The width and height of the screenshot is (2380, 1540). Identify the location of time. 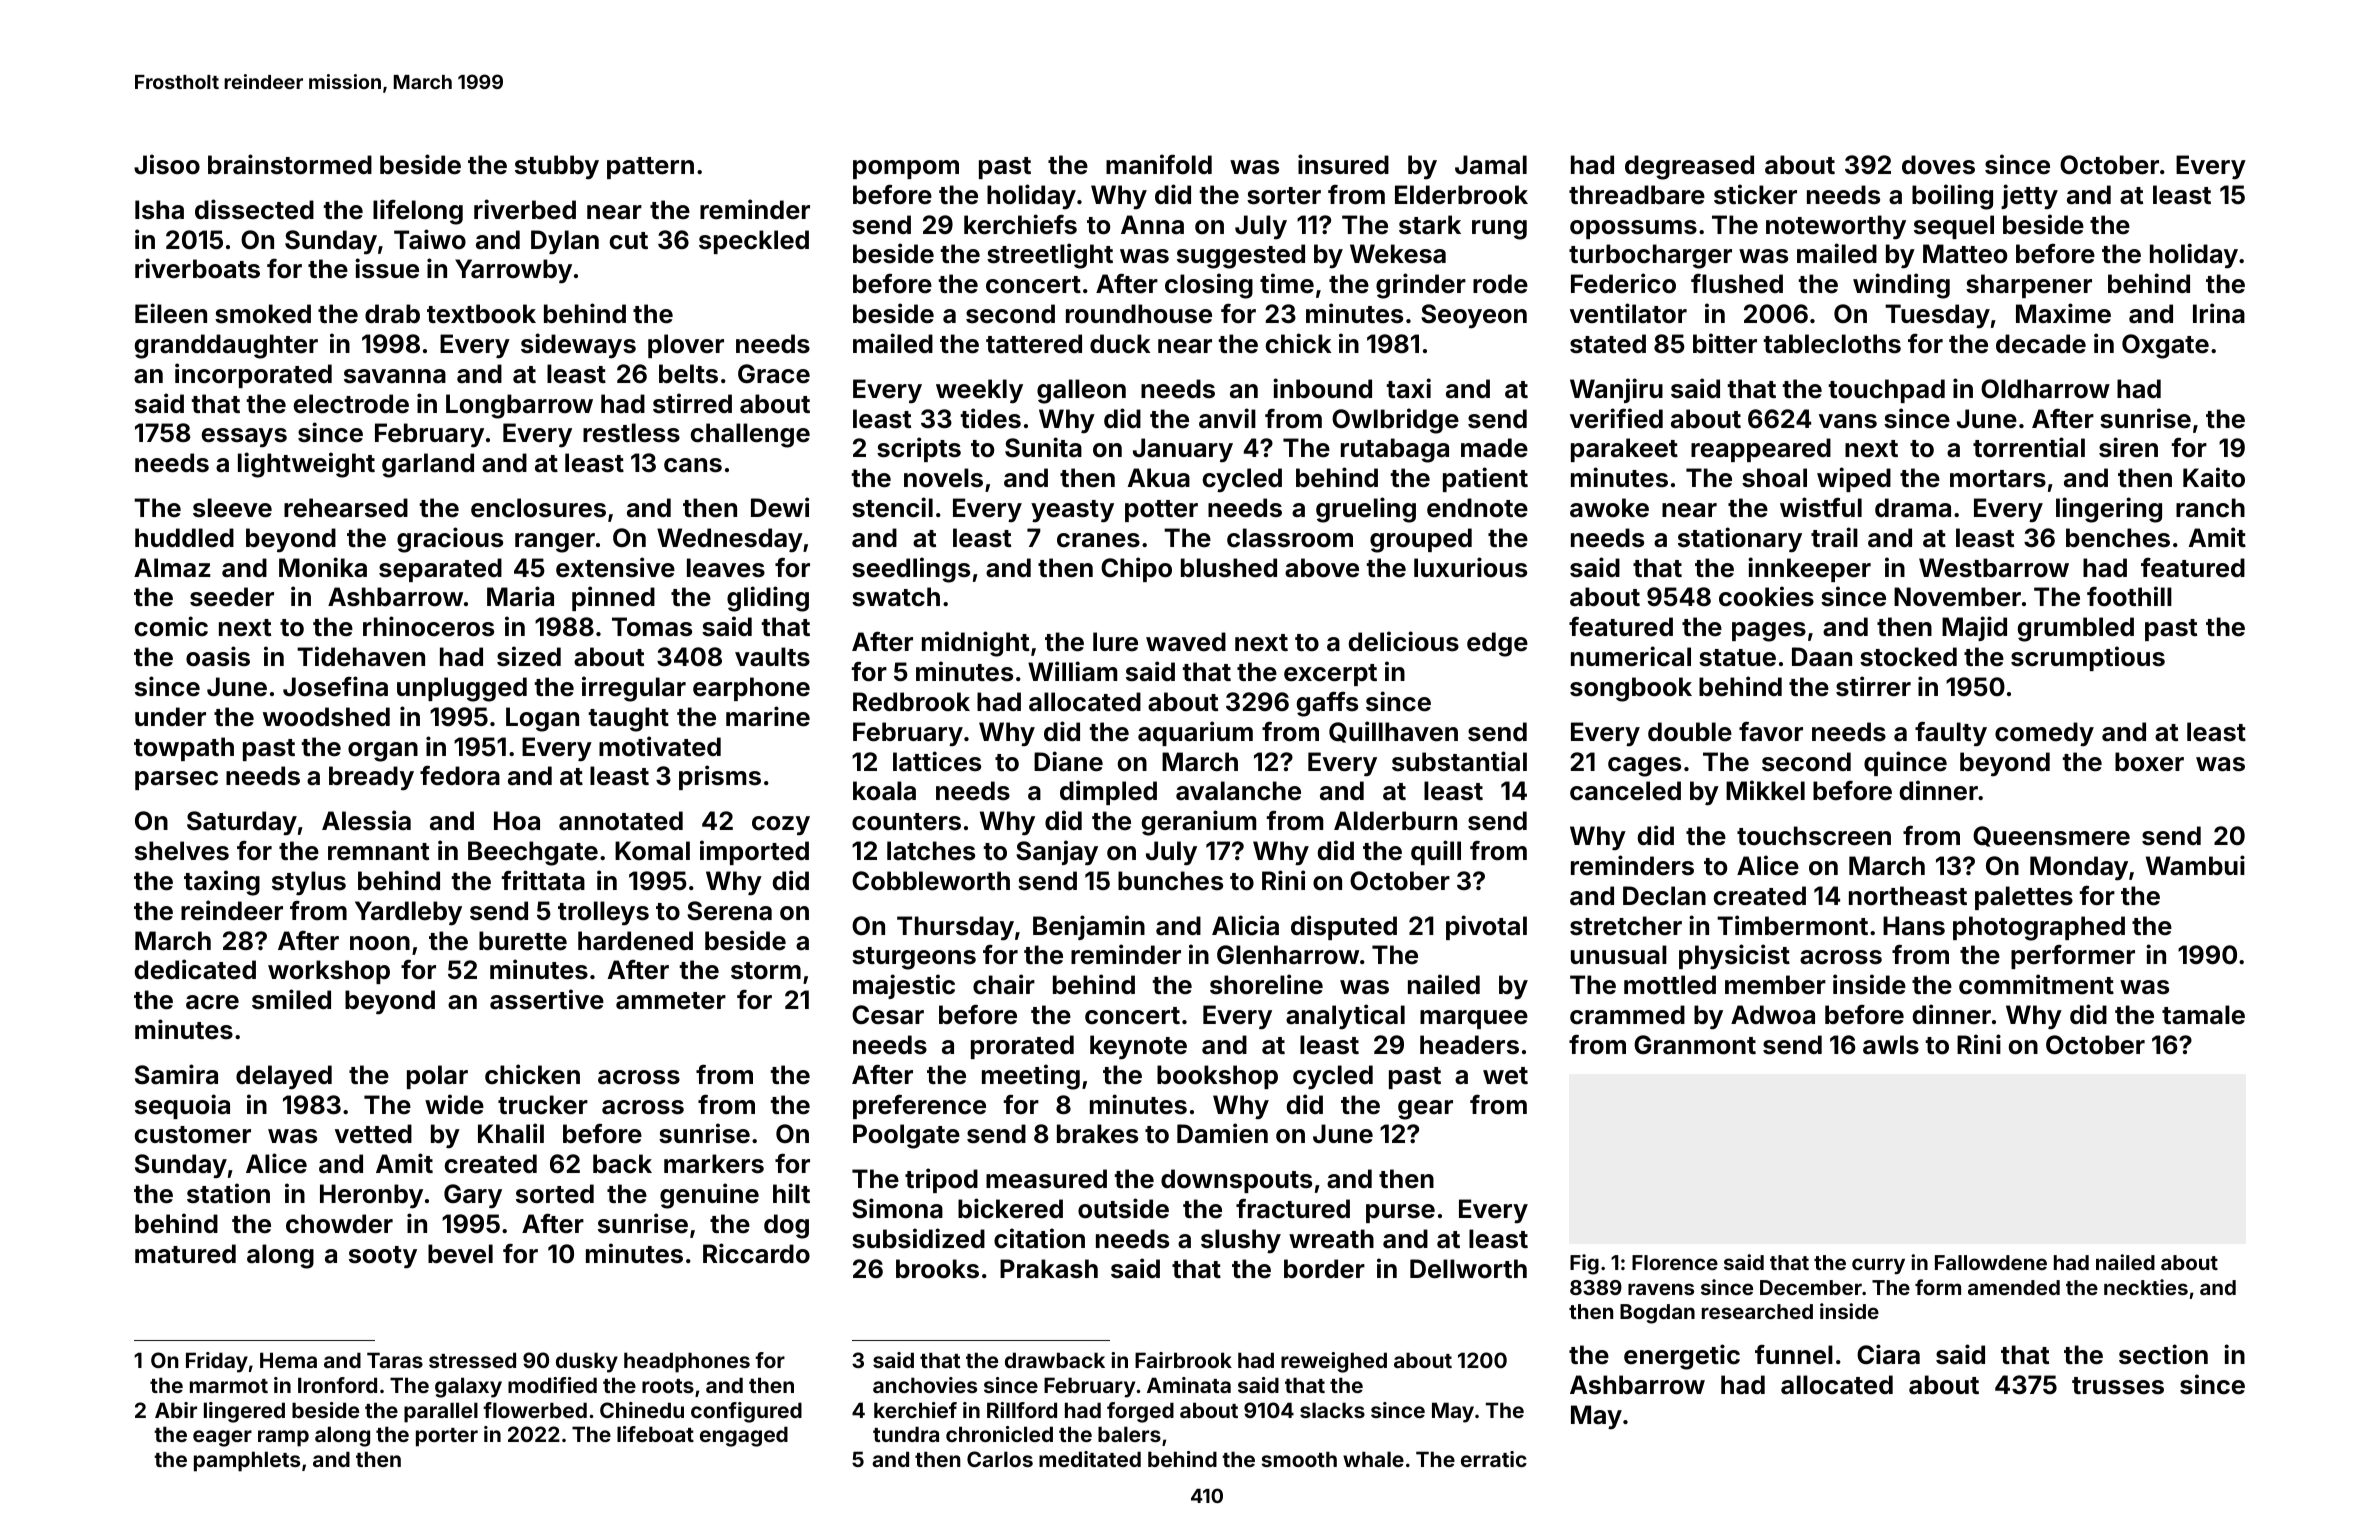
(1287, 283).
